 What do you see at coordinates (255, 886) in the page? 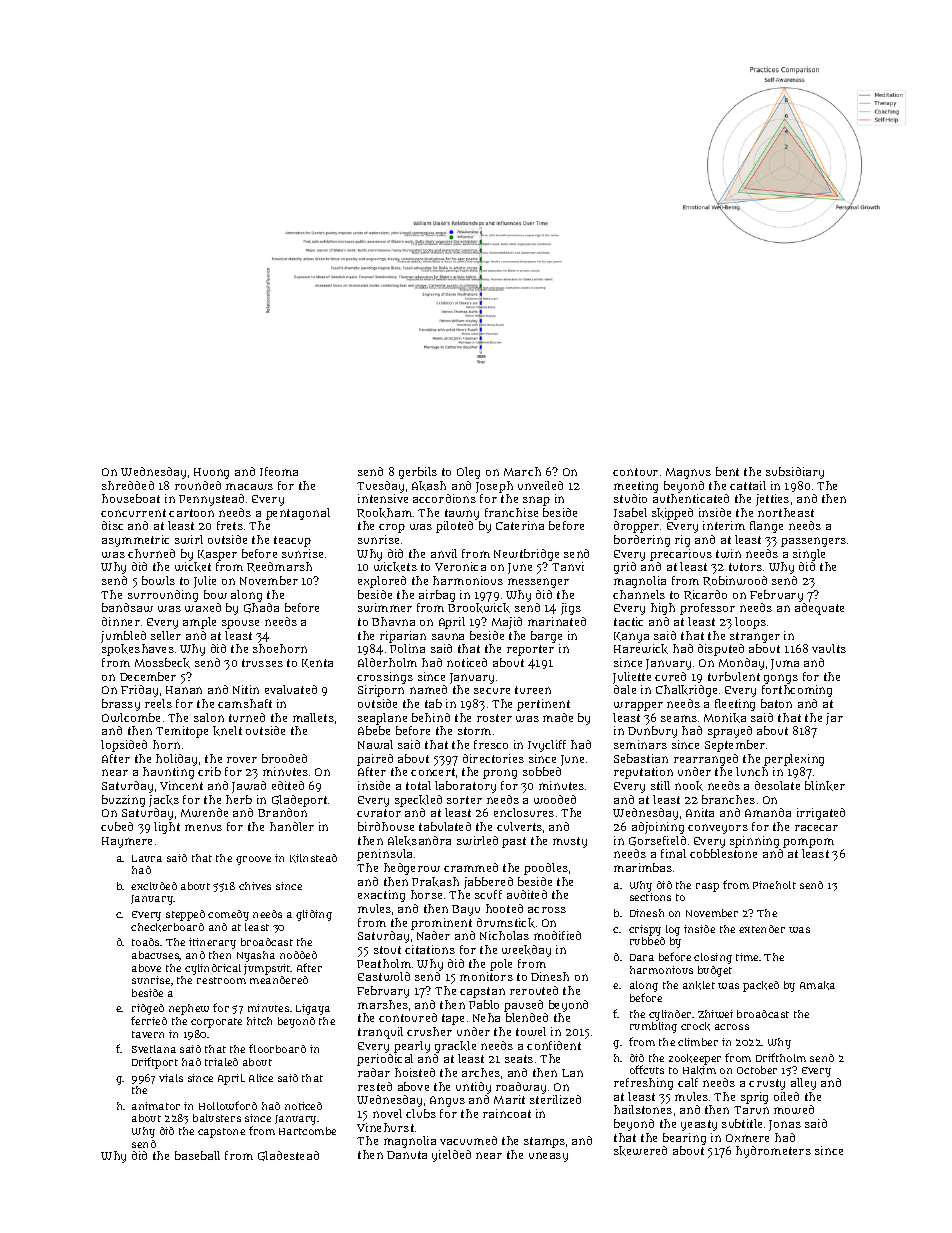
I see `chives` at bounding box center [255, 886].
